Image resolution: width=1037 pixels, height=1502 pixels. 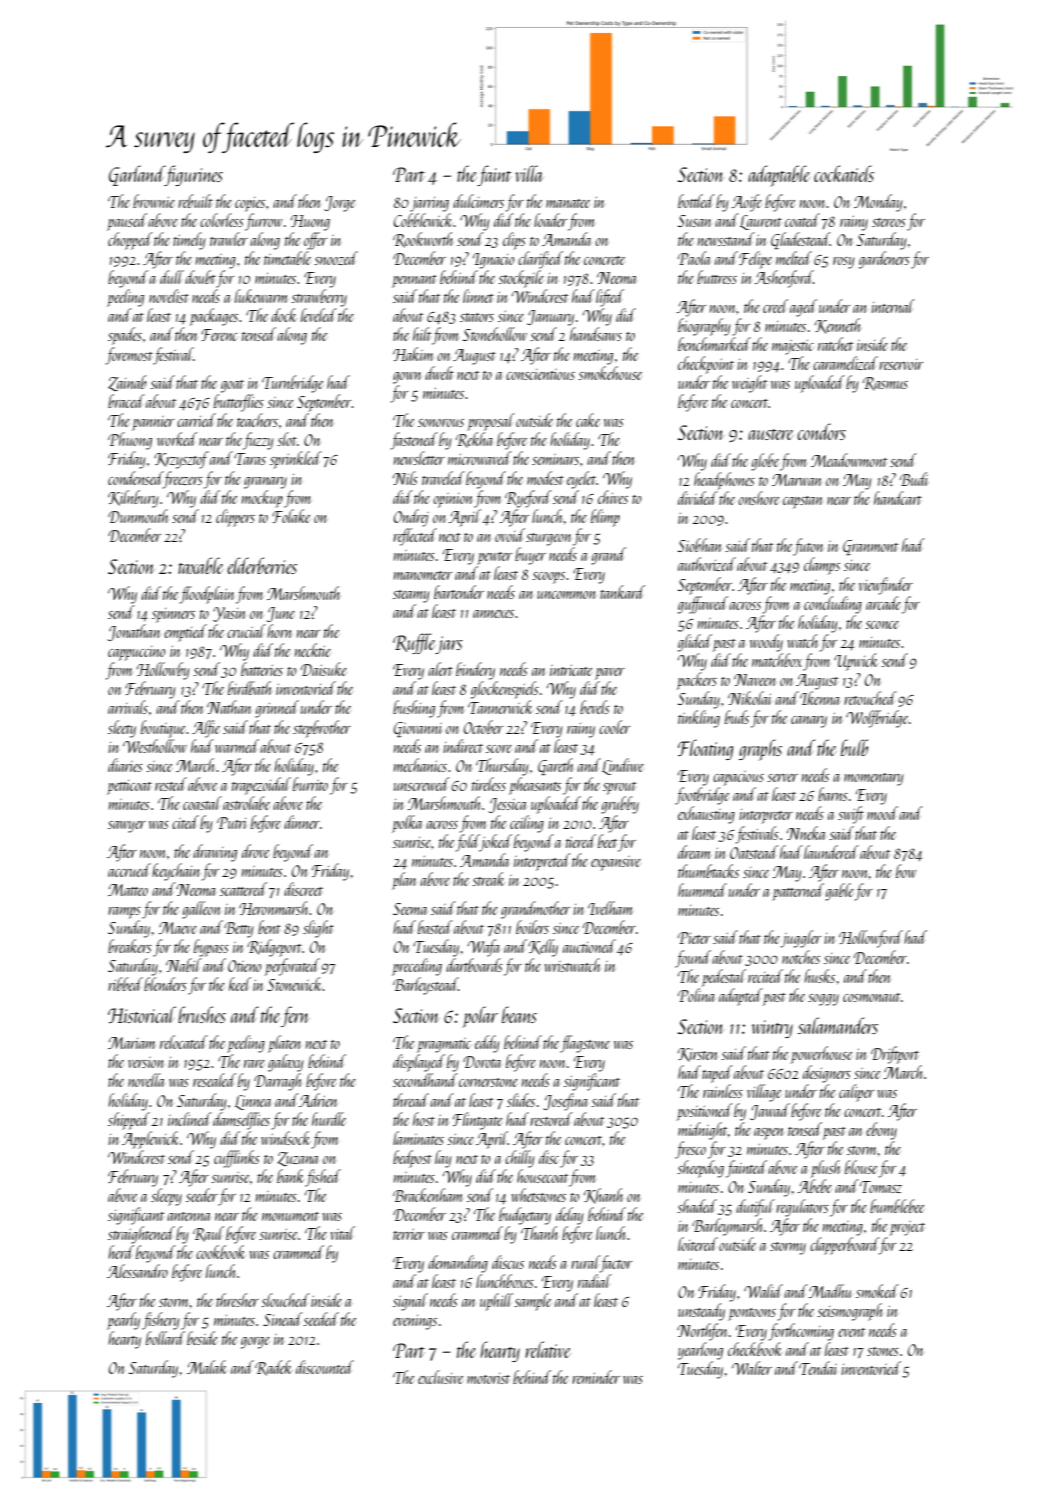 What do you see at coordinates (818, 1368) in the image?
I see `Tendai` at bounding box center [818, 1368].
